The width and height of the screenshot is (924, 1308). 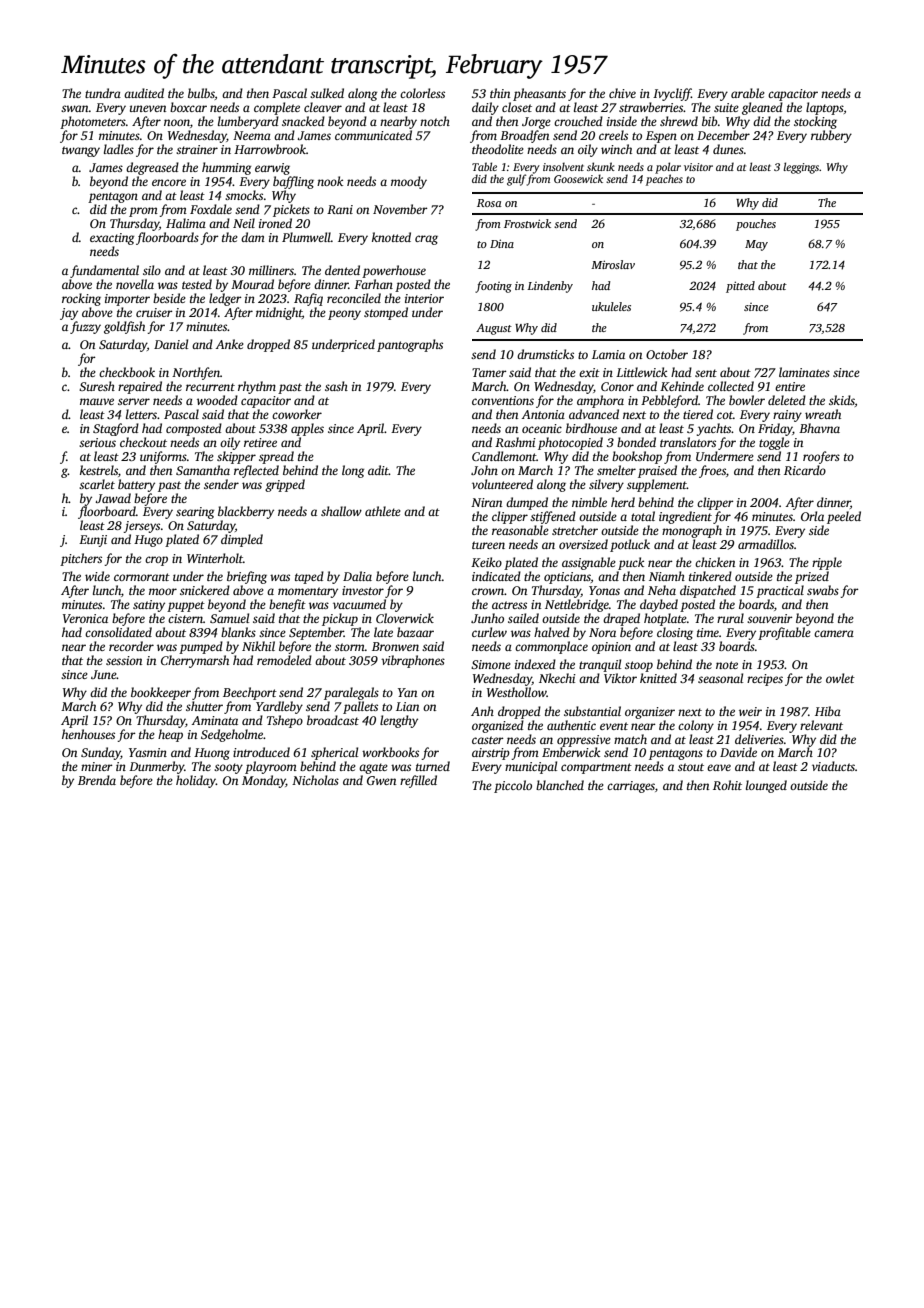 I want to click on apples, so click(x=307, y=429).
